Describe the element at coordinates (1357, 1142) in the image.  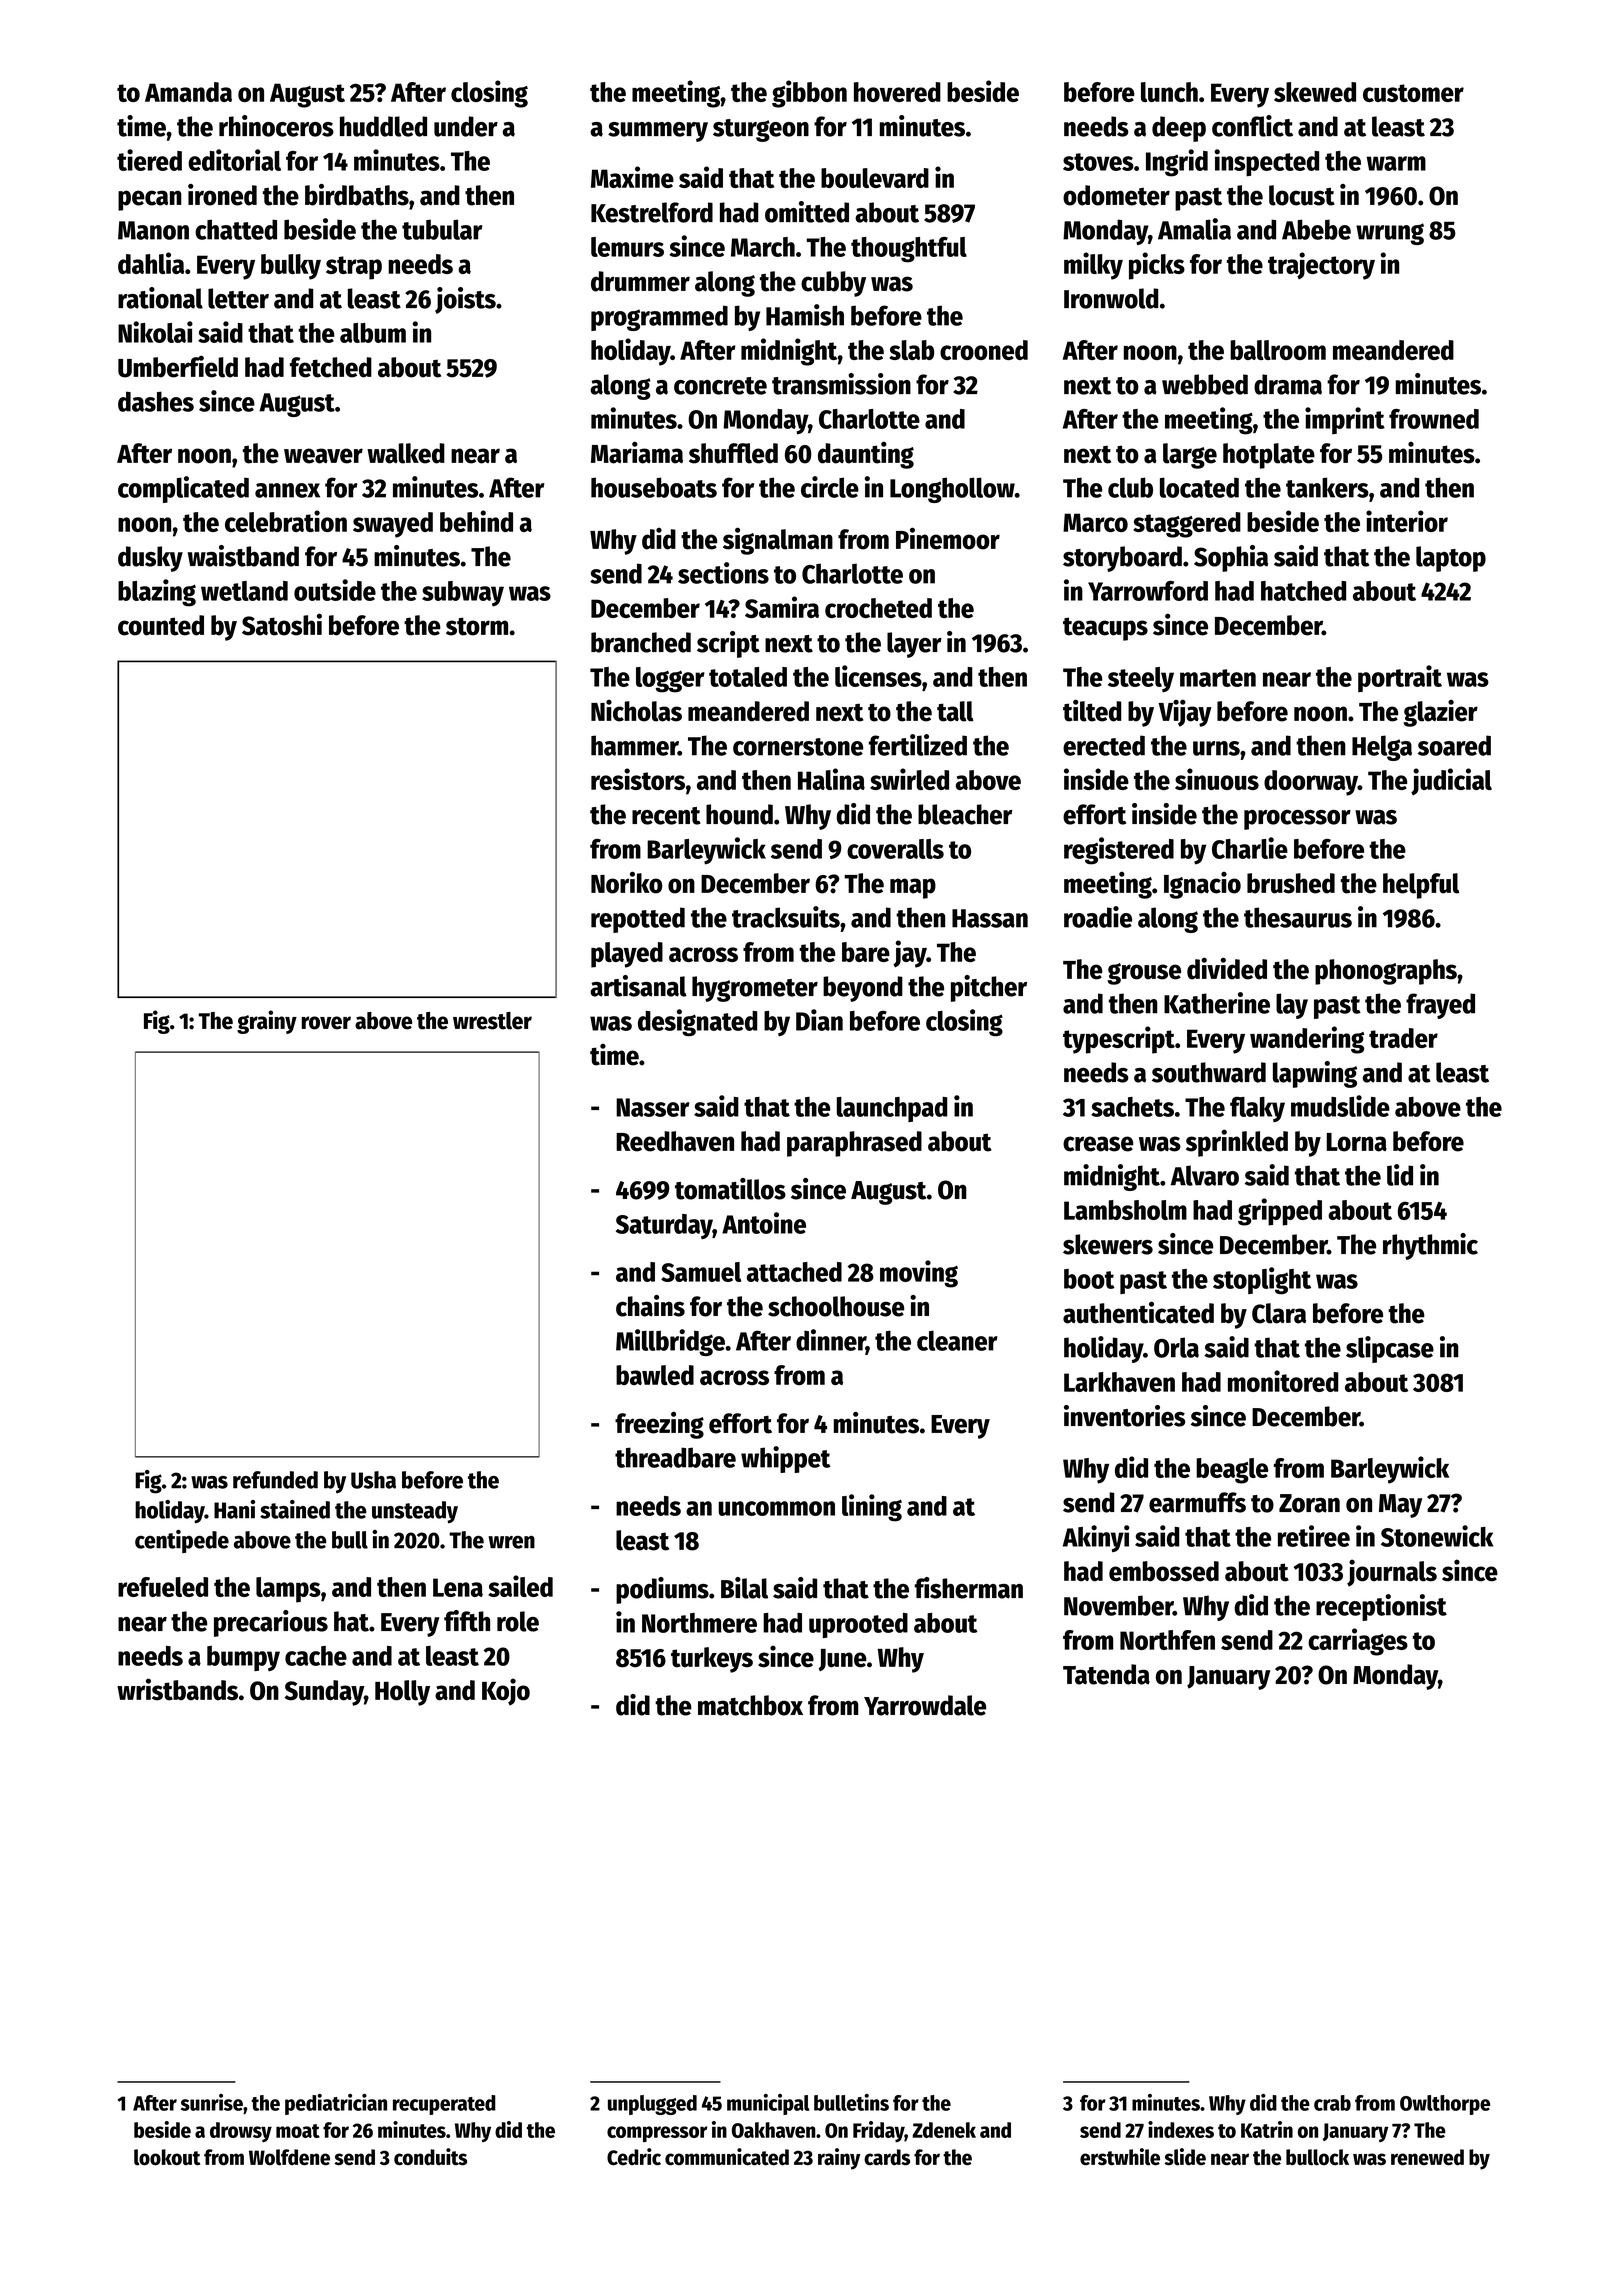
I see `Lorna` at that location.
